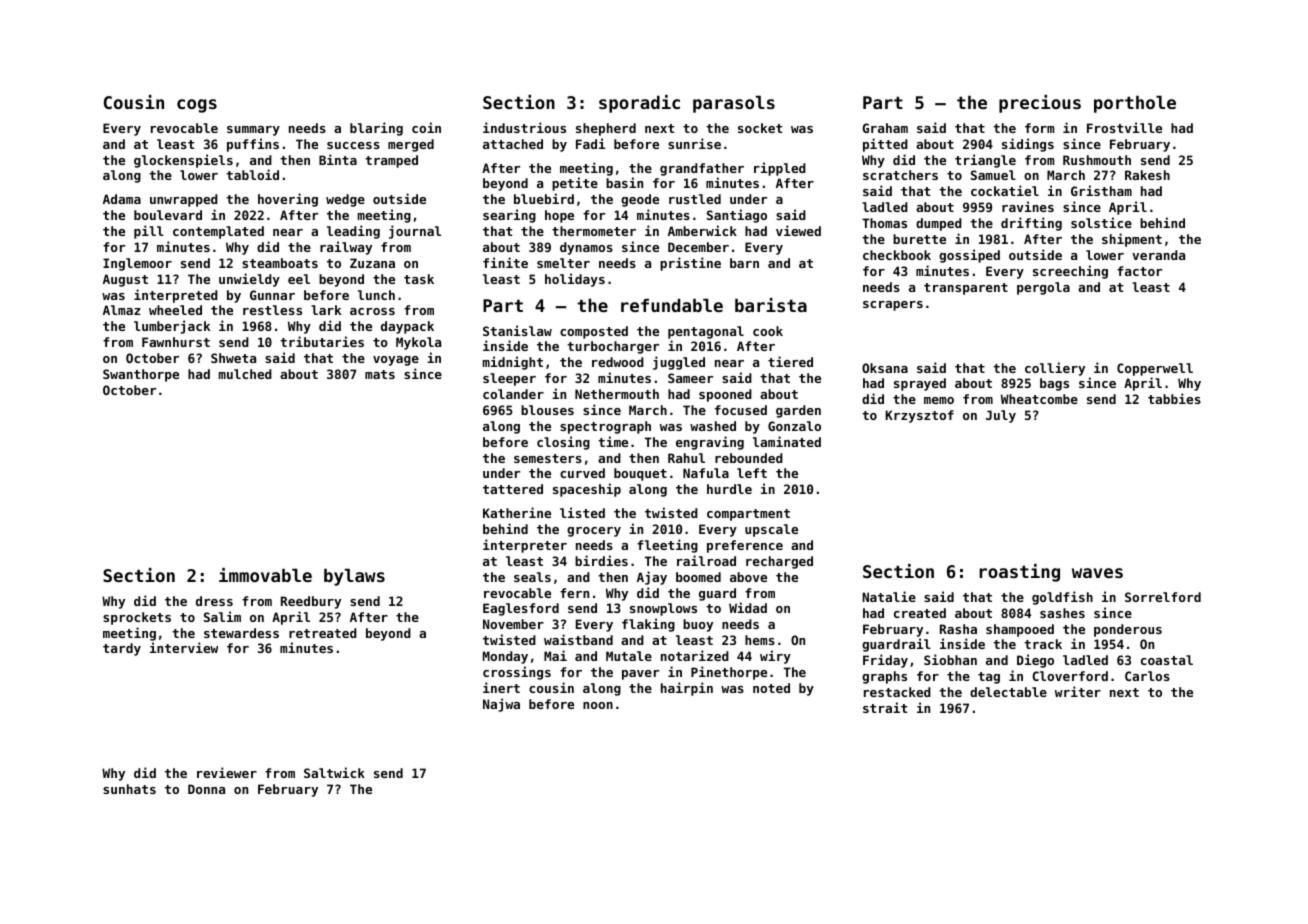 The width and height of the image is (1308, 924). What do you see at coordinates (129, 789) in the image?
I see `sunhats` at bounding box center [129, 789].
